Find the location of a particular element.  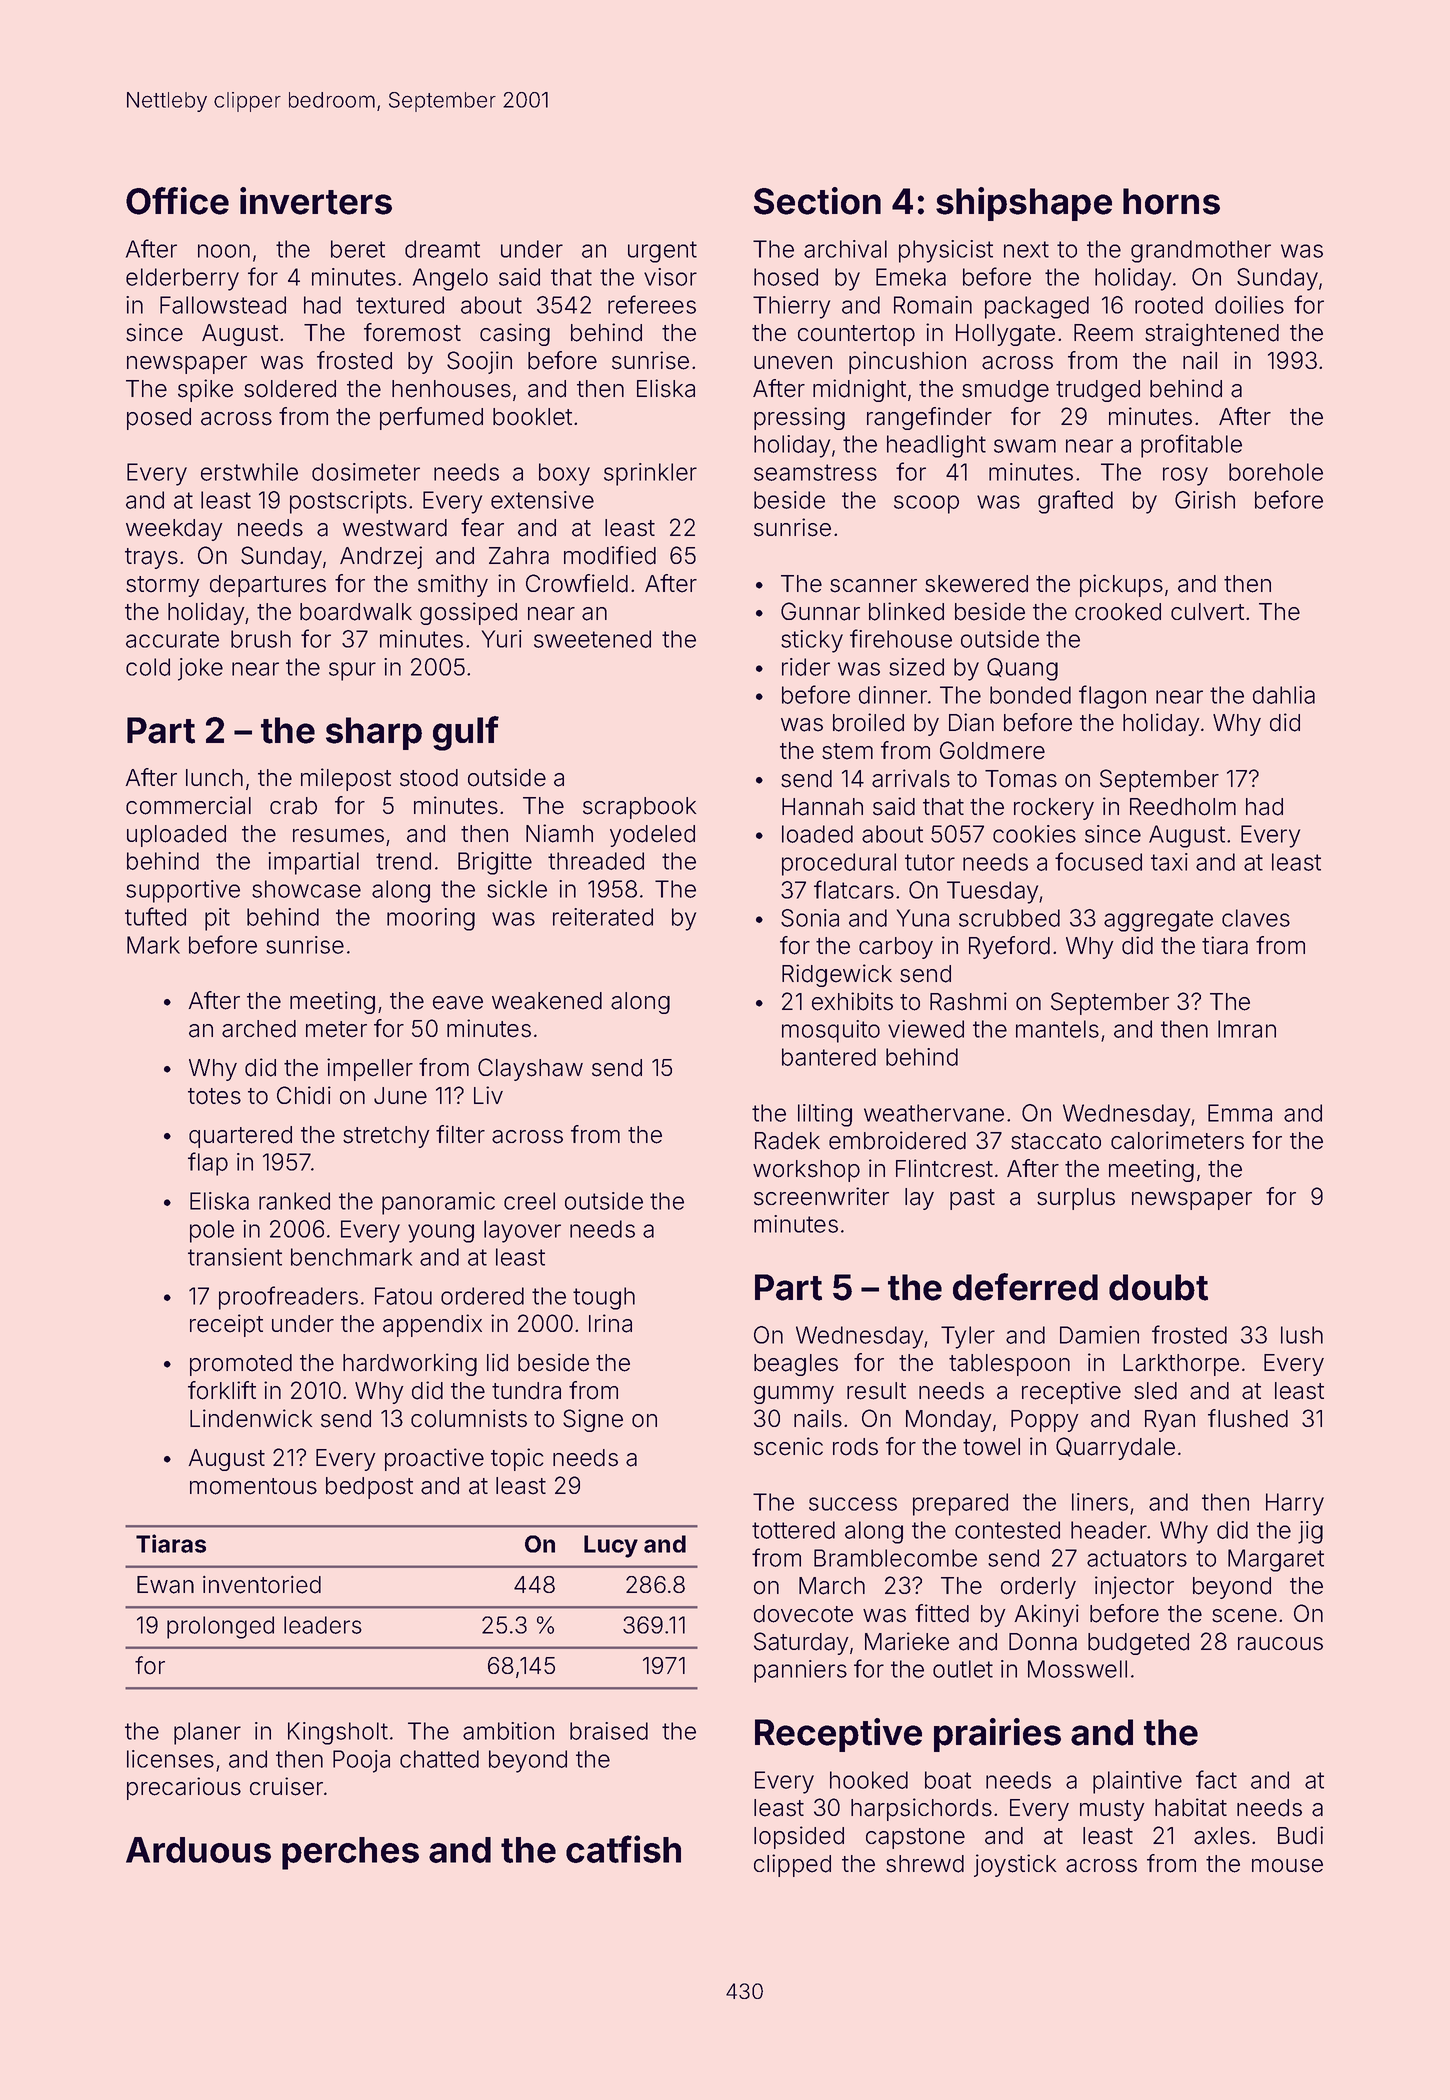

archival is located at coordinates (845, 249).
